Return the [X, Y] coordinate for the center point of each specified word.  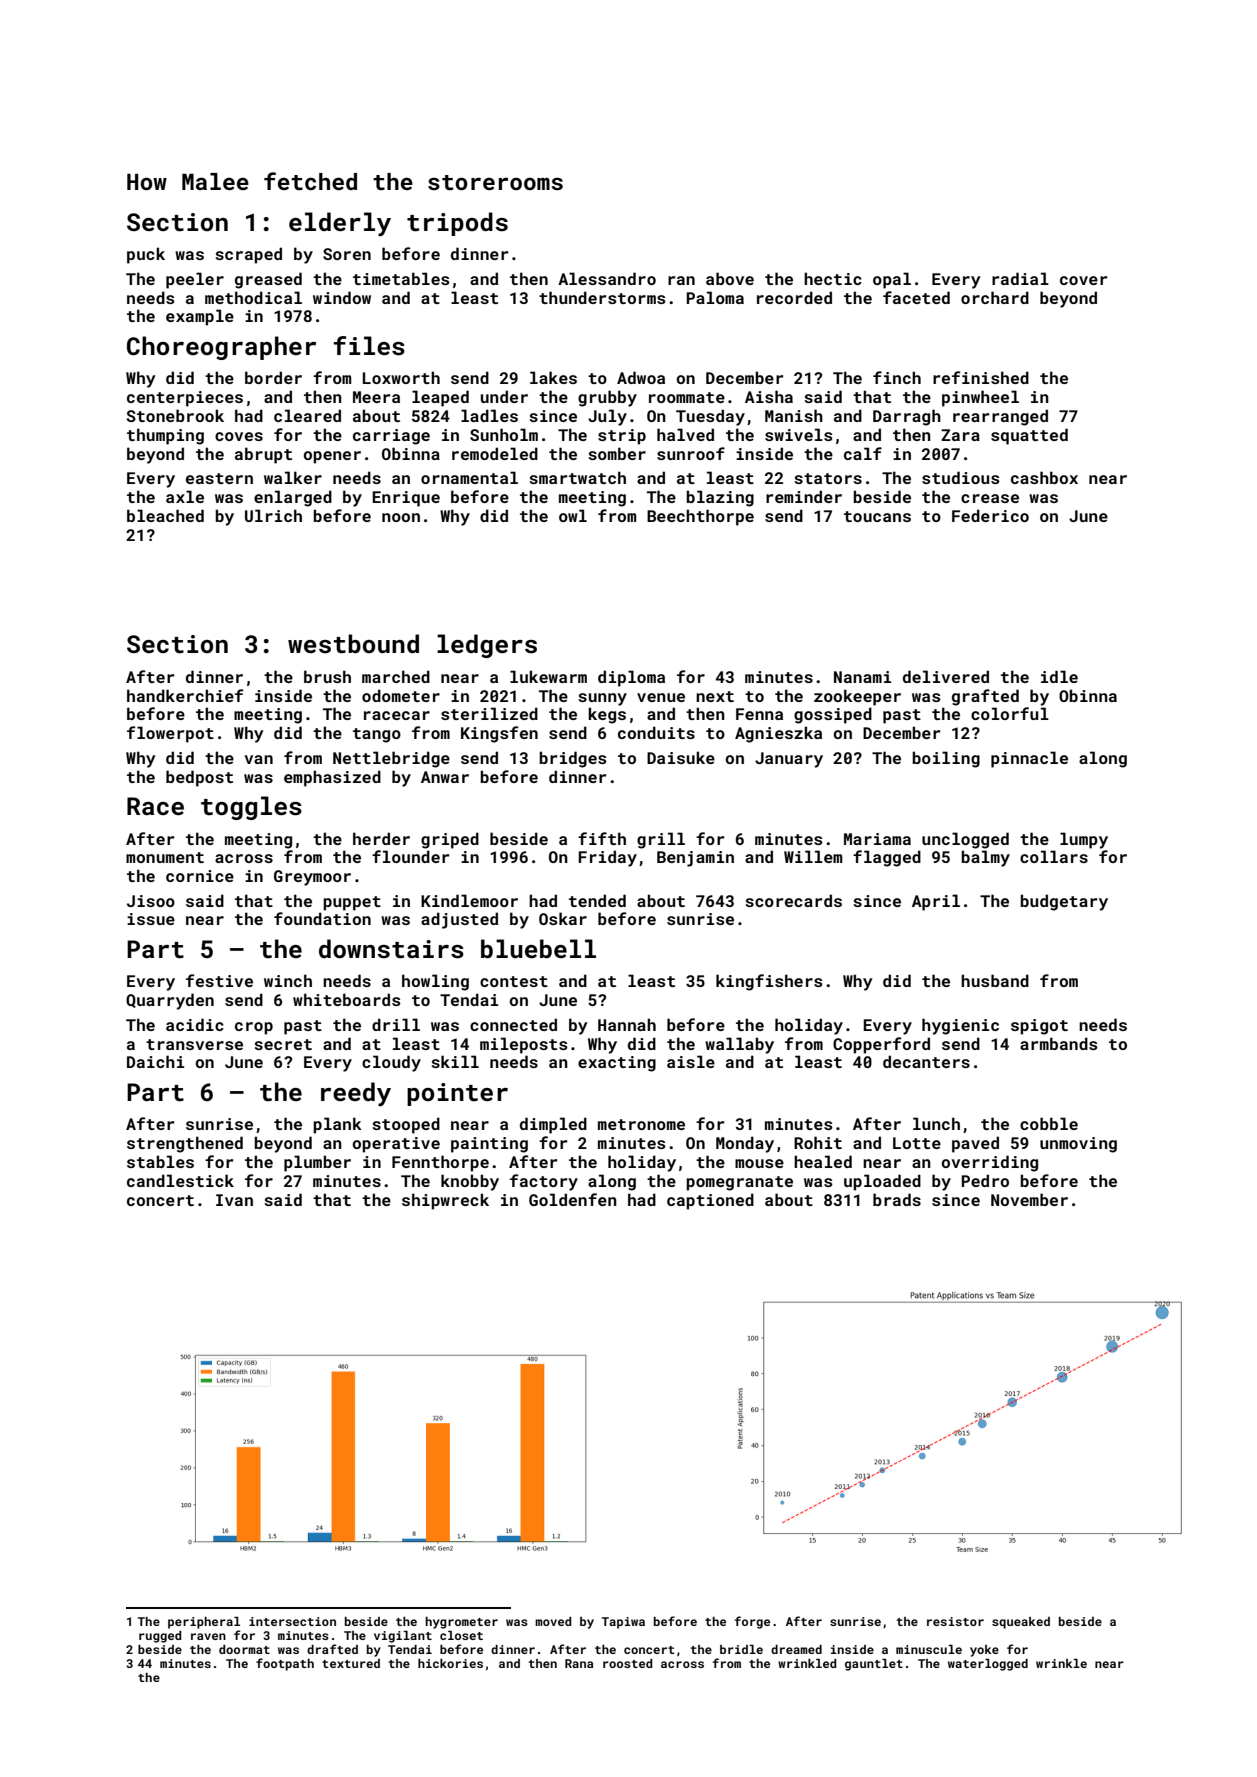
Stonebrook [175, 415]
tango [377, 735]
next [715, 696]
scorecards [793, 900]
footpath [285, 1664]
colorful [1010, 713]
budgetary [1064, 902]
